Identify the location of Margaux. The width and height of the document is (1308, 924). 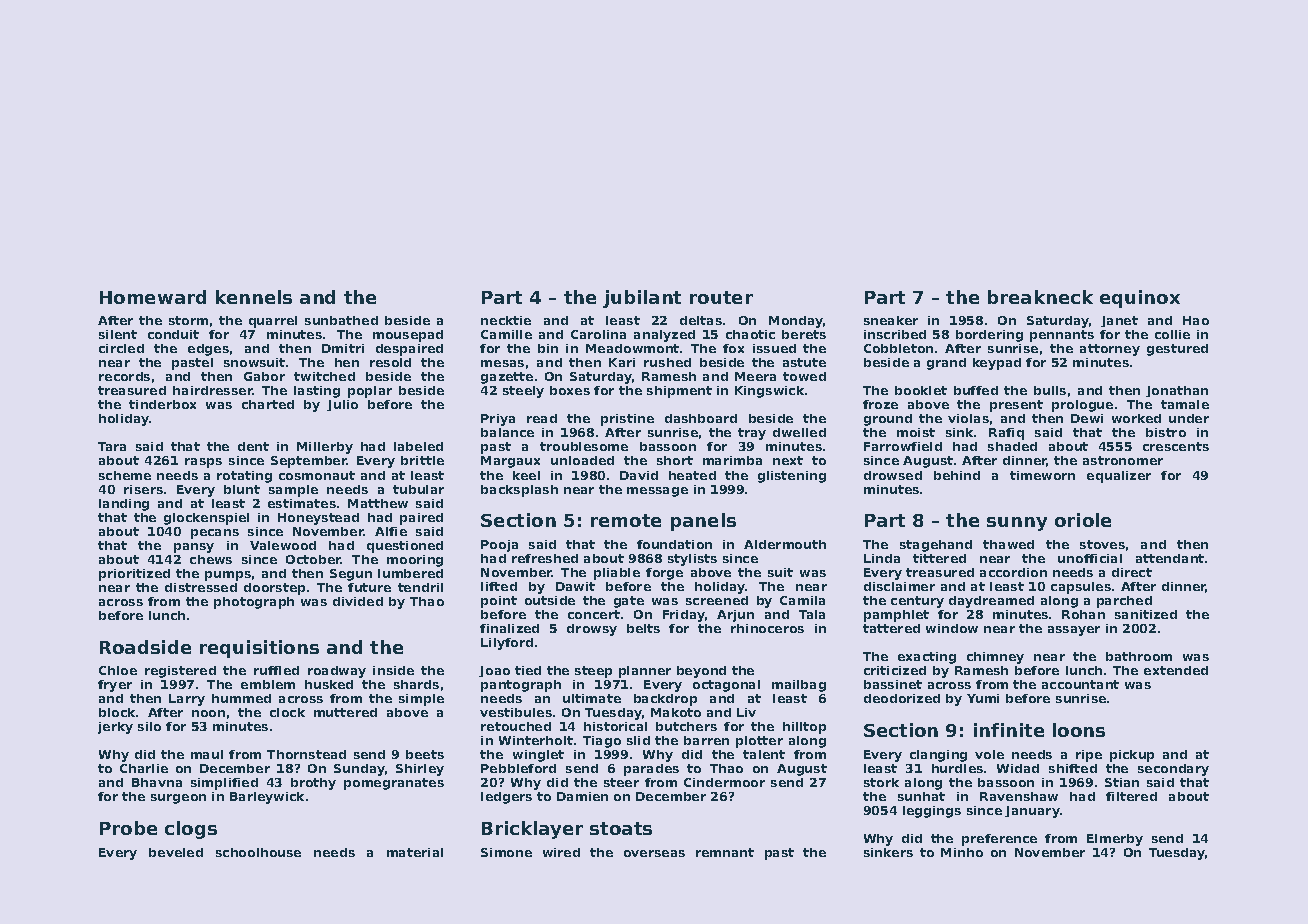
(510, 462).
